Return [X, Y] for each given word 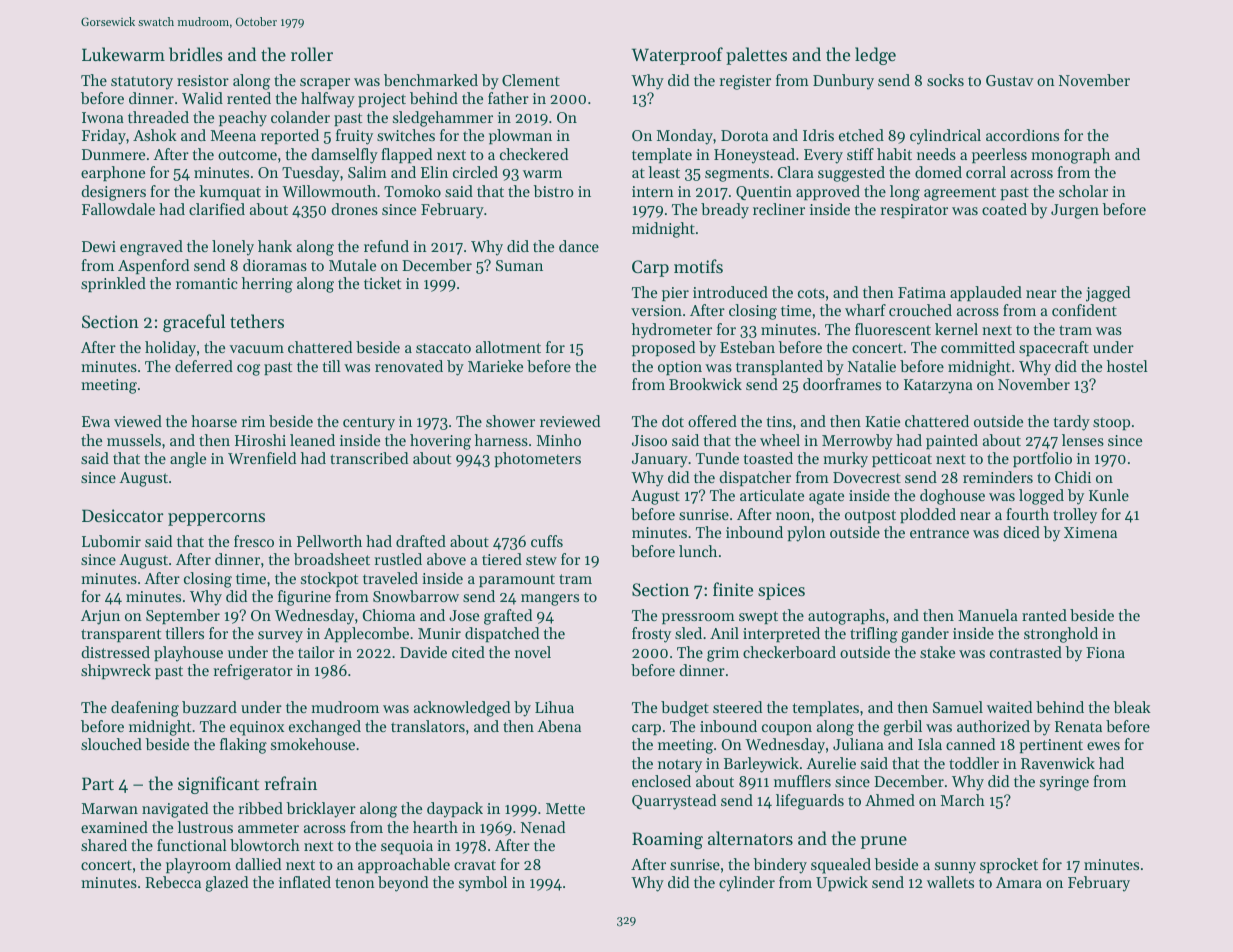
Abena [559, 726]
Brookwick [705, 384]
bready [725, 211]
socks [945, 80]
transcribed [369, 458]
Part [98, 783]
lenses [1083, 440]
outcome [247, 155]
